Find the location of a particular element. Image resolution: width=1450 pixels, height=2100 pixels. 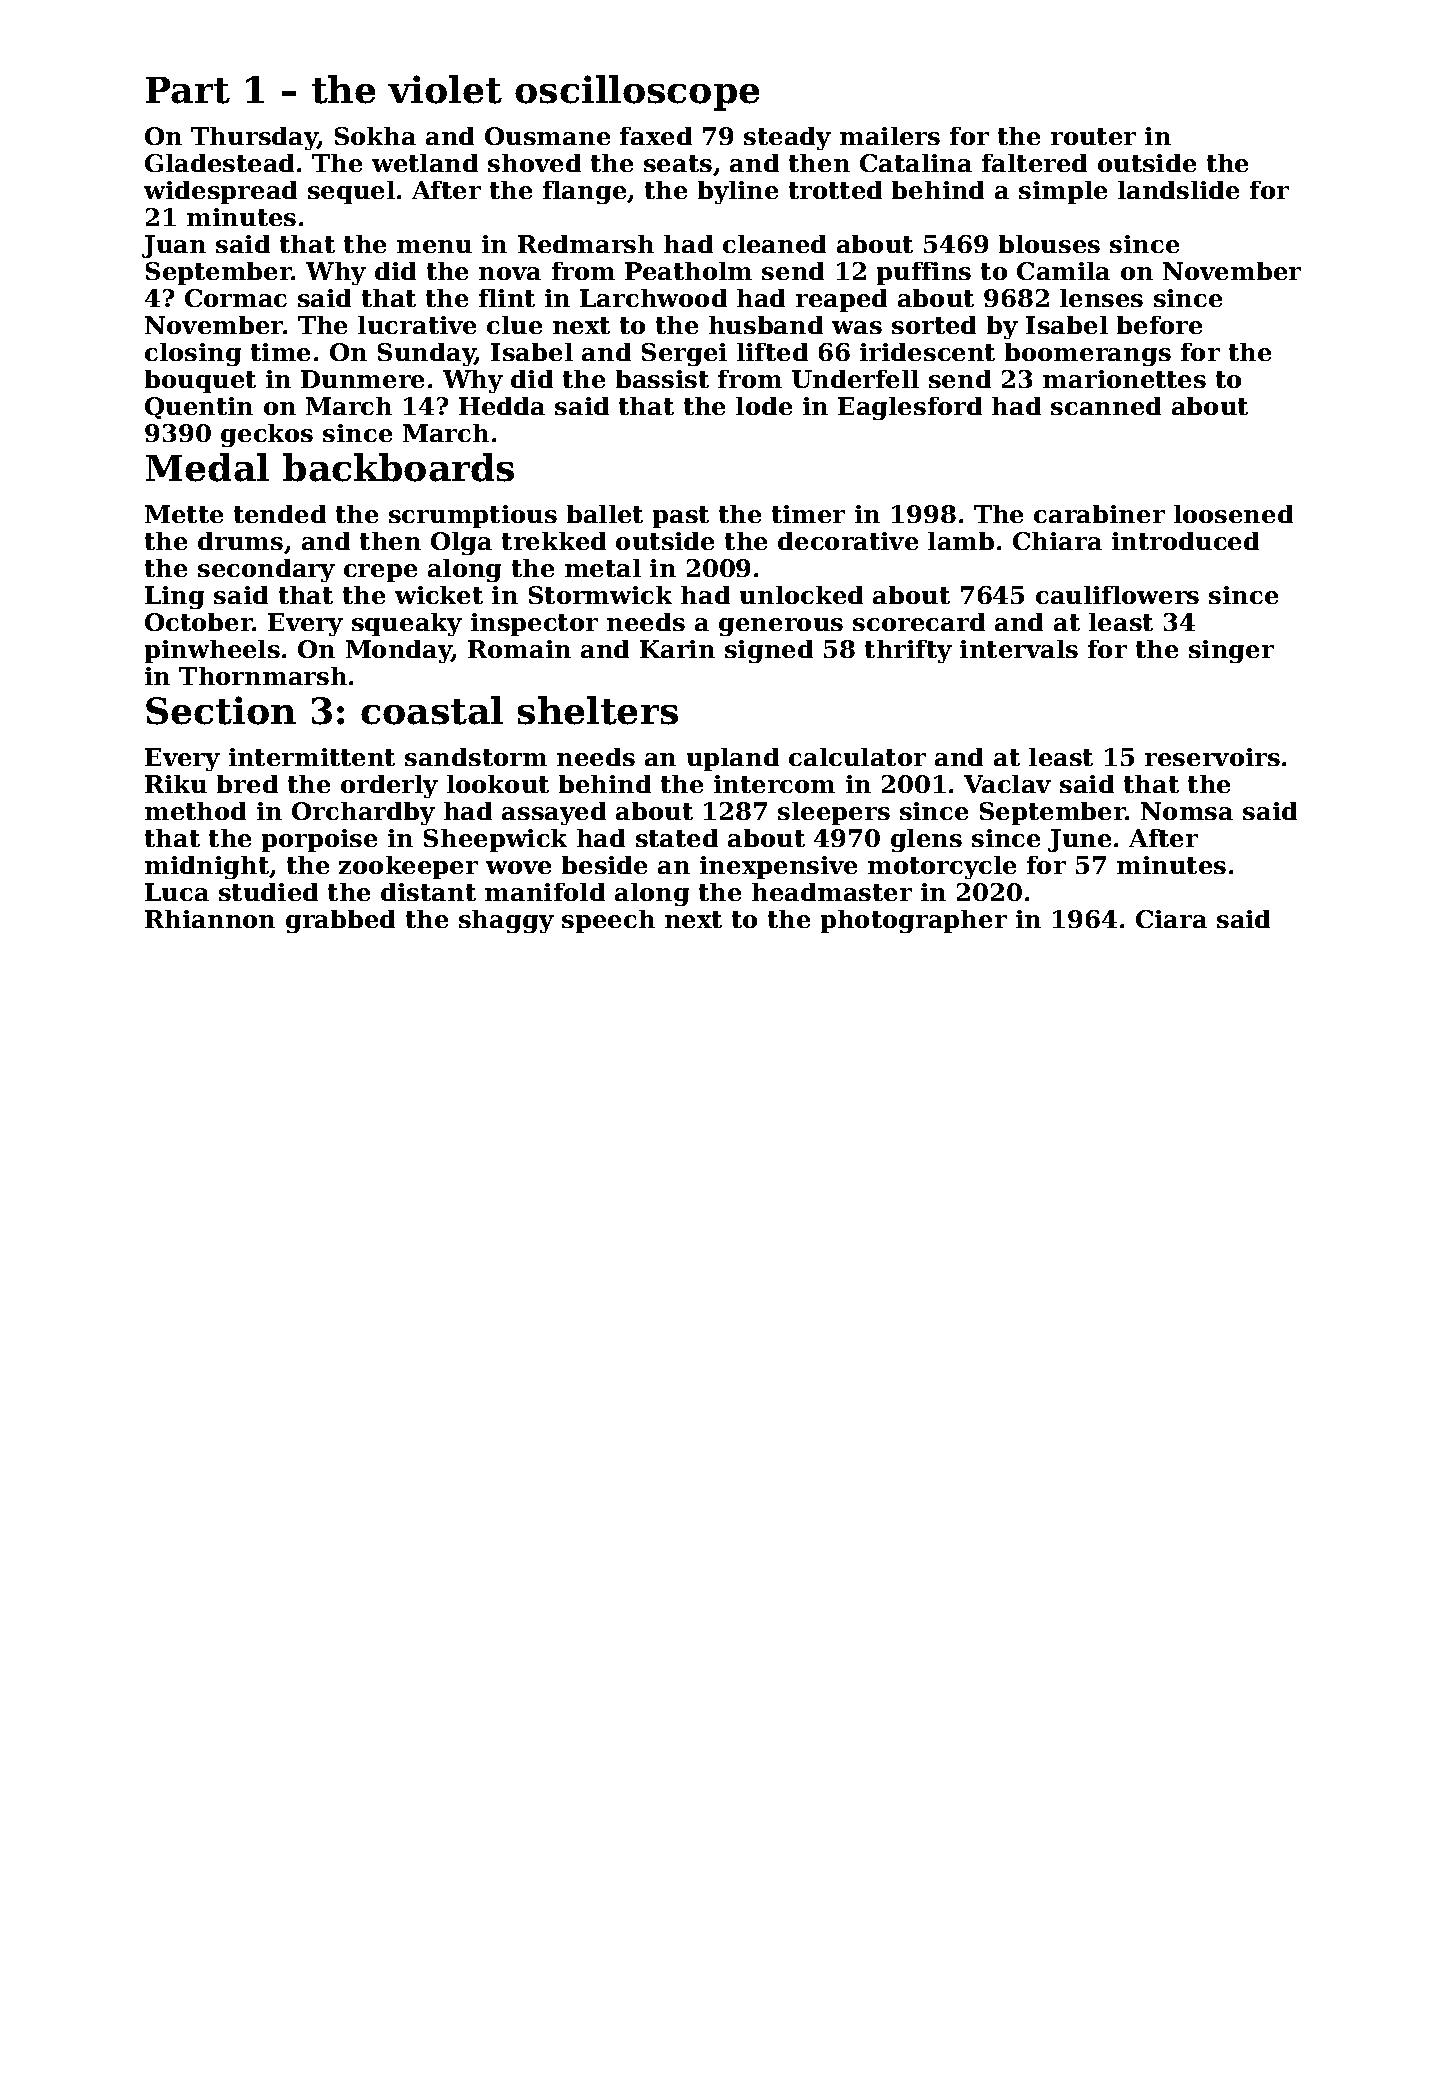

Sergei is located at coordinates (684, 354).
